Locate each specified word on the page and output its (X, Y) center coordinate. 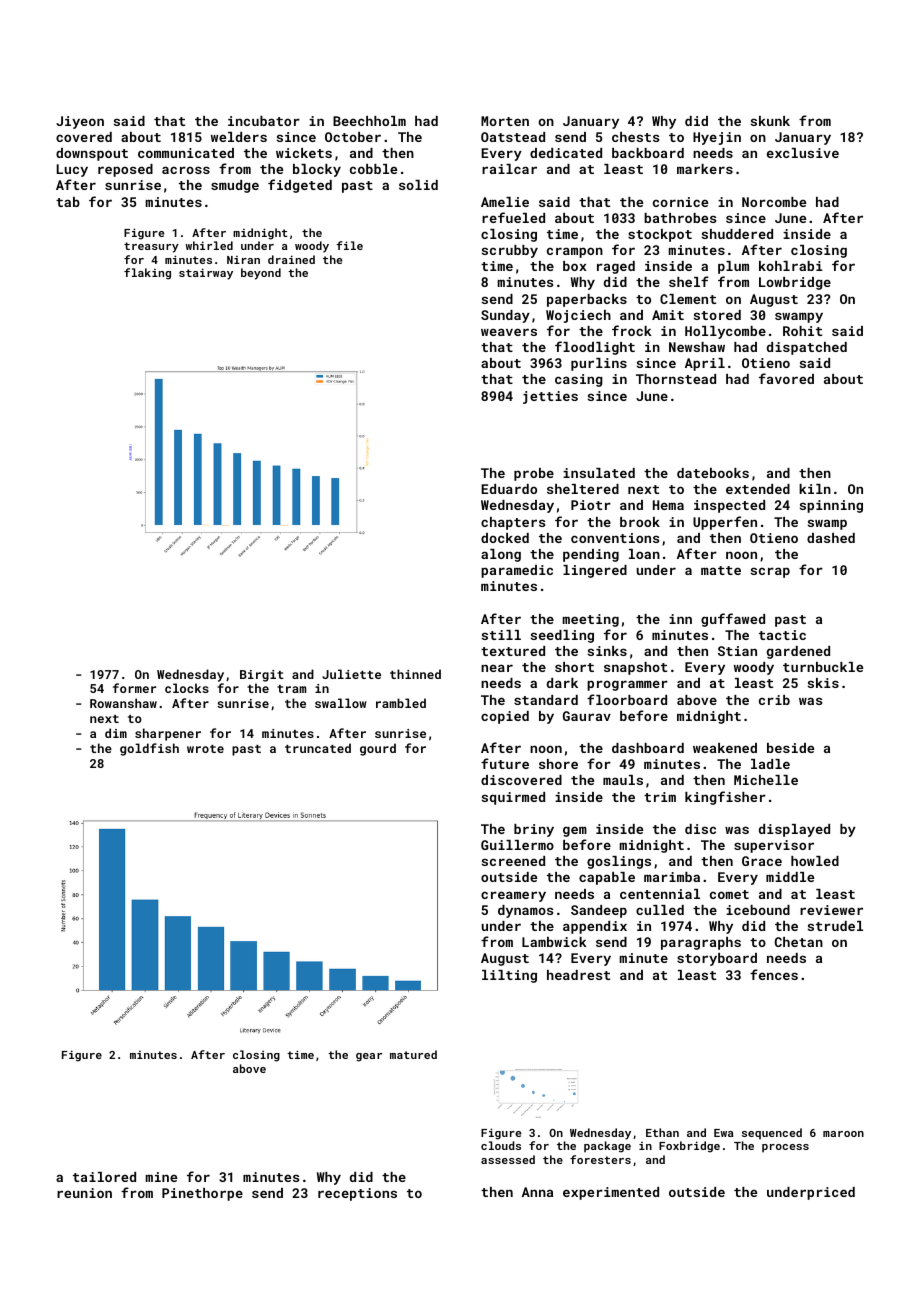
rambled (401, 703)
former (134, 688)
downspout (92, 154)
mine (161, 1177)
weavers (509, 332)
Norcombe (774, 202)
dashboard (648, 748)
